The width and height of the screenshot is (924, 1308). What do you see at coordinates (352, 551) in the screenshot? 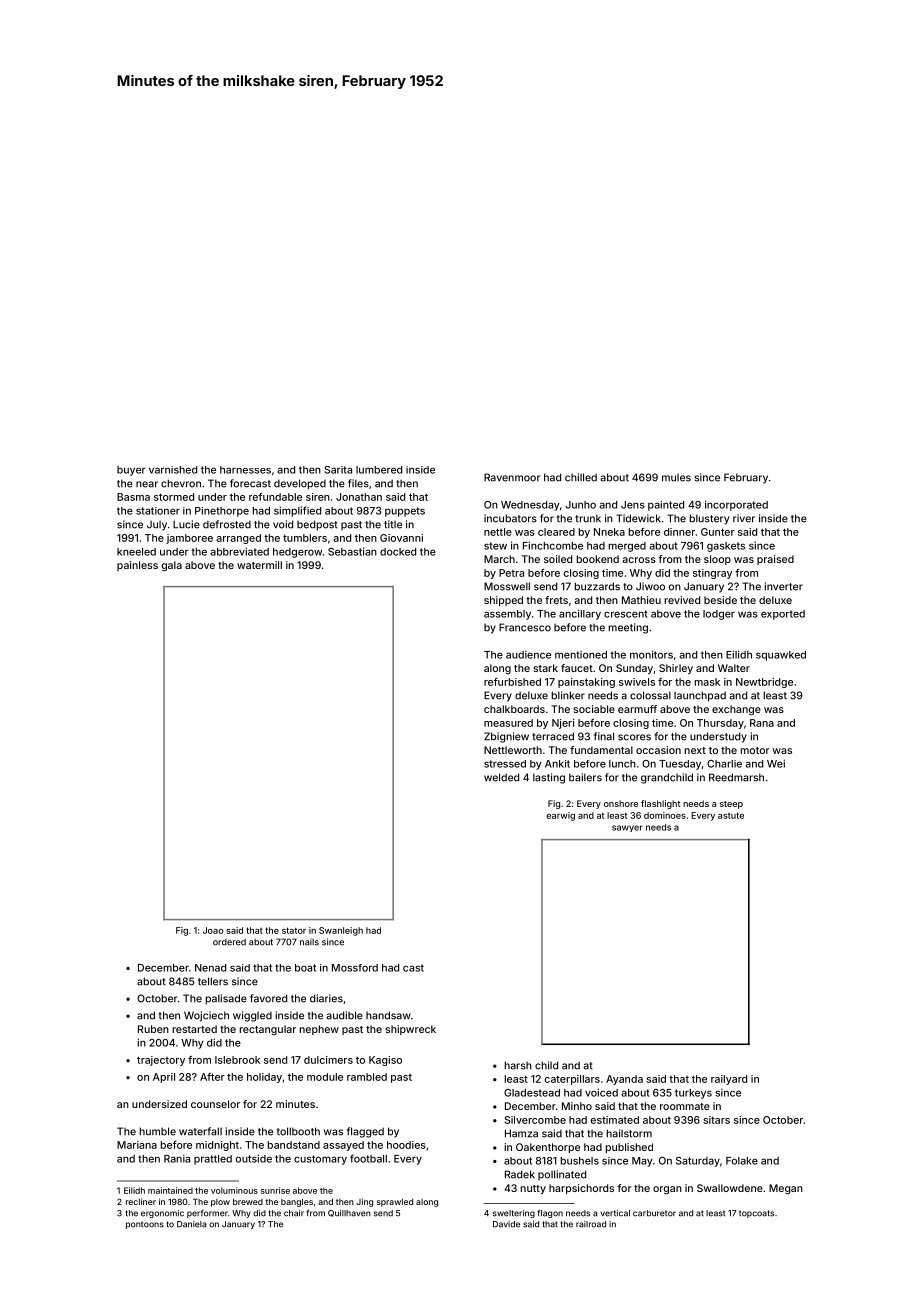
I see `Sebastian` at bounding box center [352, 551].
